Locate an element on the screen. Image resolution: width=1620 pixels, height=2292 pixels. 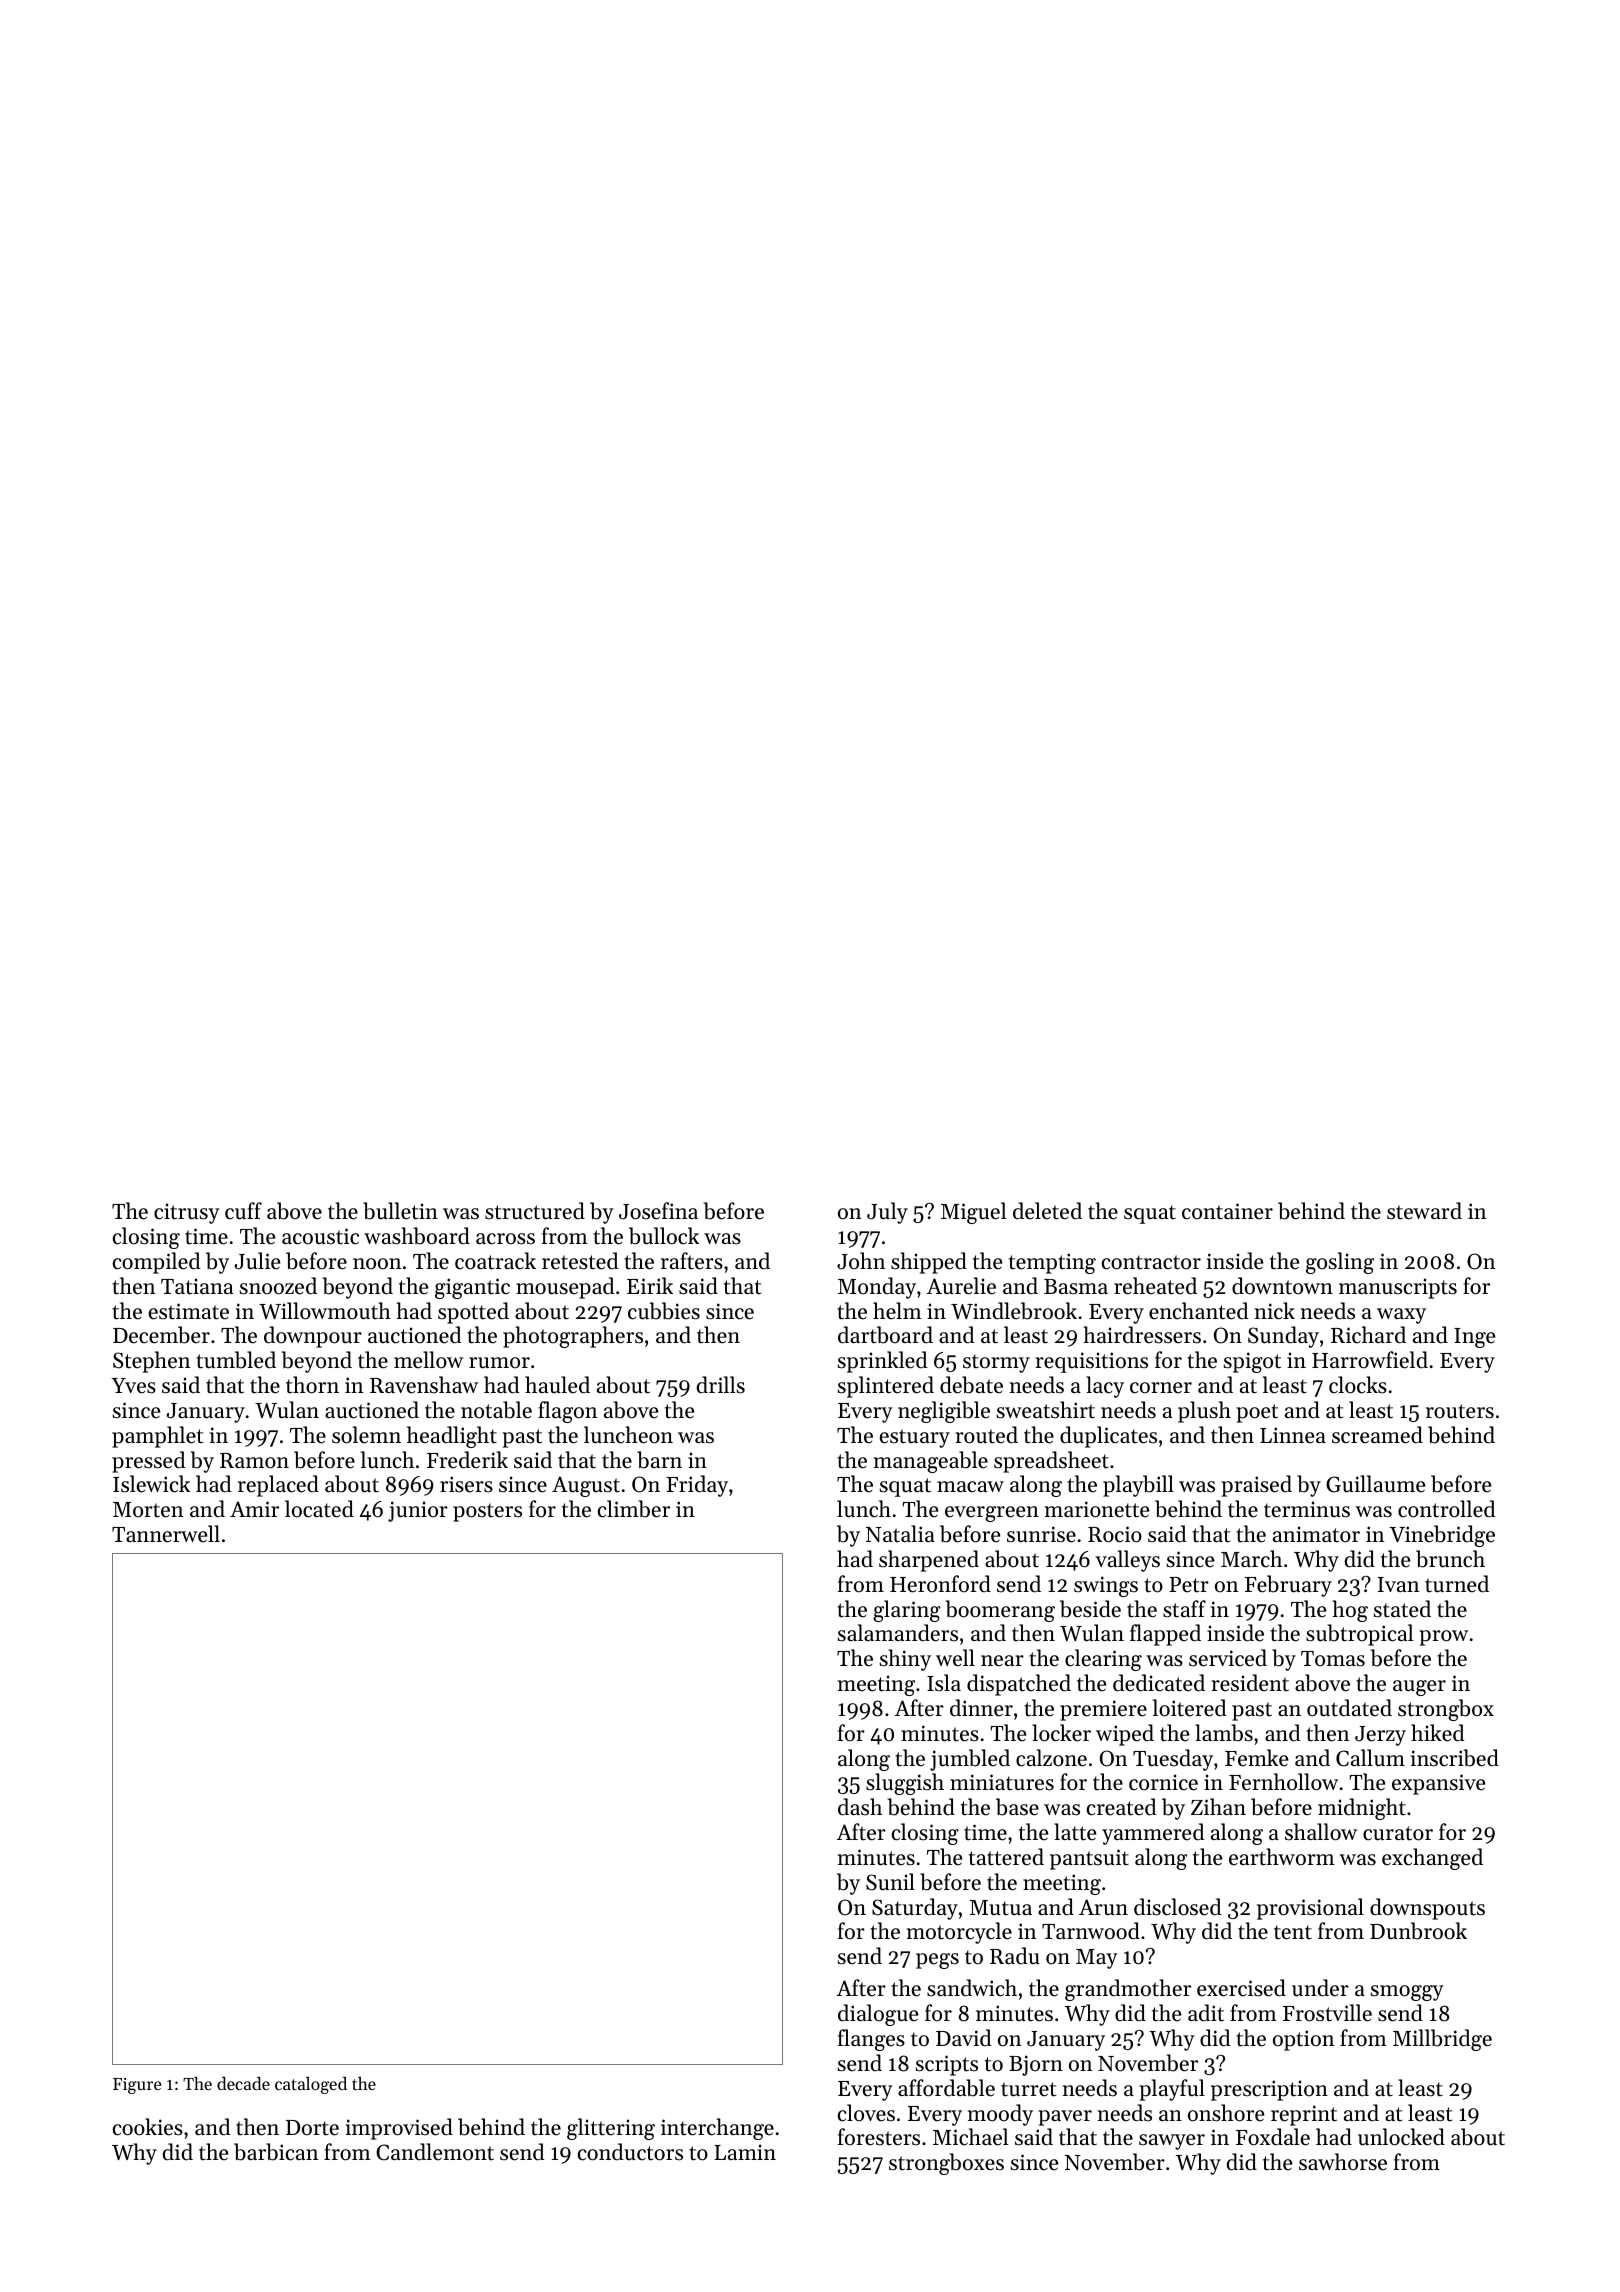
dash is located at coordinates (860, 1807).
